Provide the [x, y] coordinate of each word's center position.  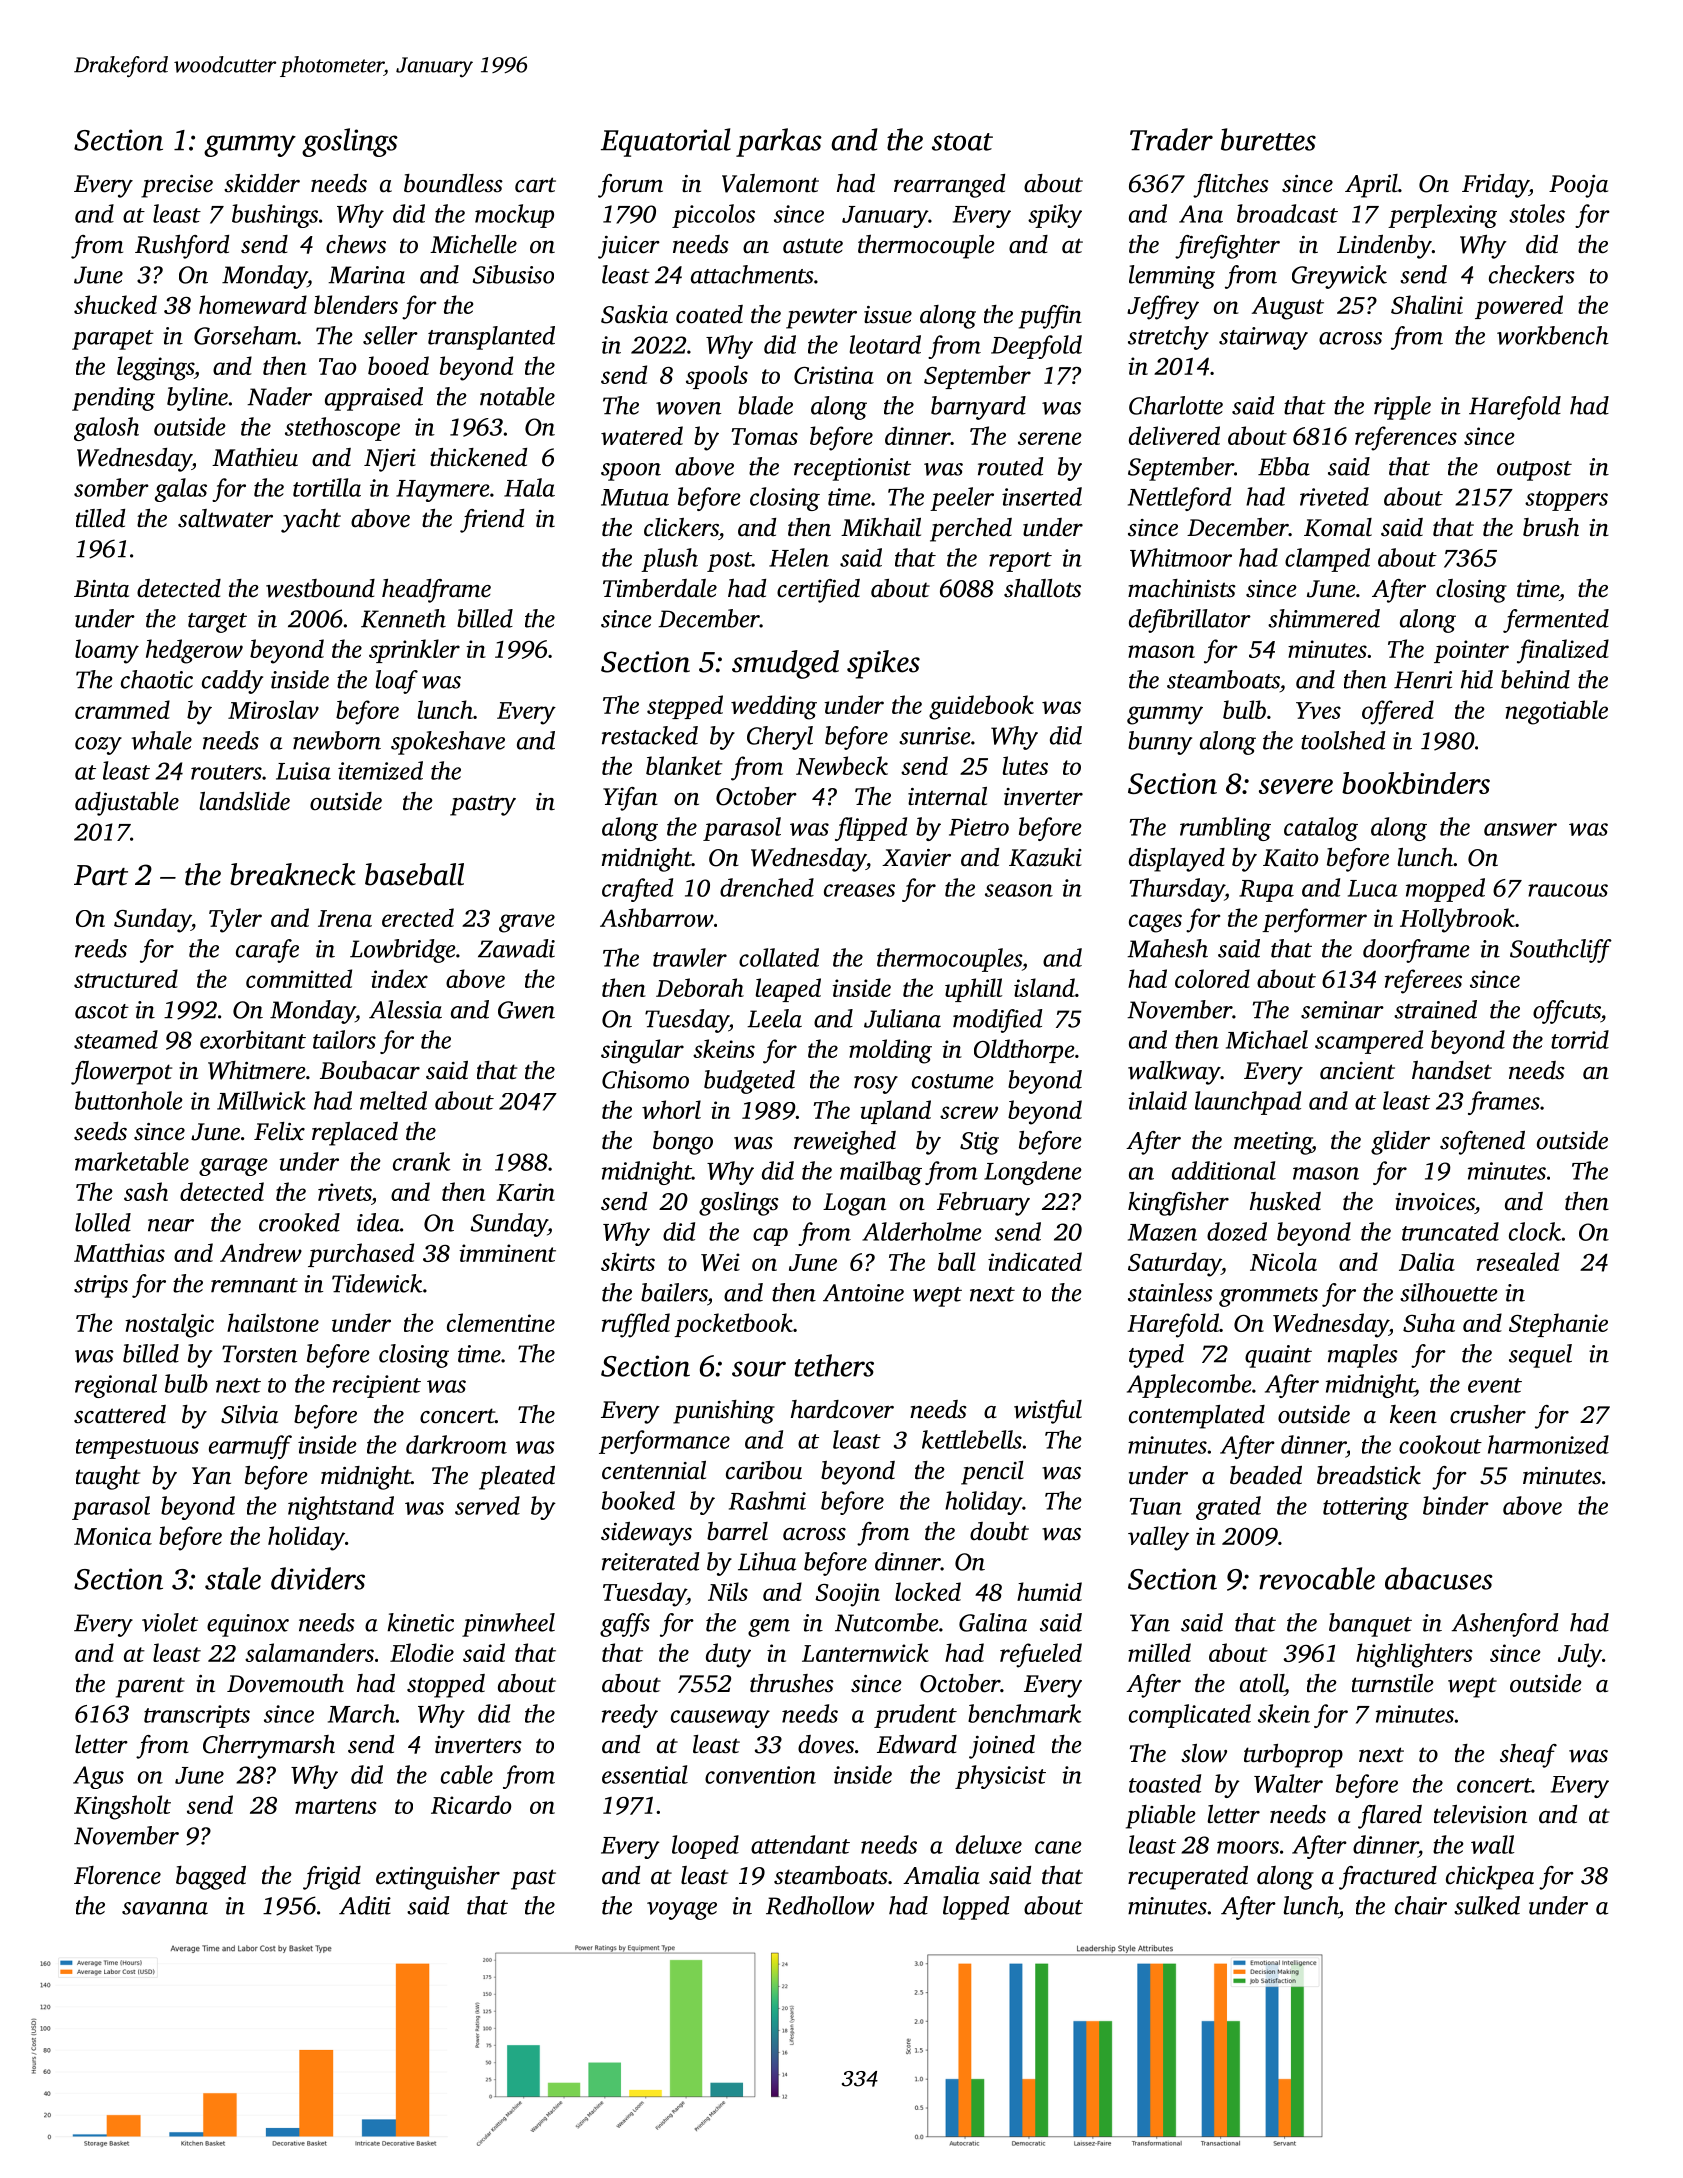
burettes [1268, 139]
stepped [685, 707]
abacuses [1439, 1578]
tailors [344, 1039]
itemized [380, 770]
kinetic [420, 1622]
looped [705, 1847]
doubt [999, 1531]
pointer [1471, 651]
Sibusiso [513, 274]
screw [969, 1112]
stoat [962, 142]
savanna [165, 1908]
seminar [1342, 1010]
